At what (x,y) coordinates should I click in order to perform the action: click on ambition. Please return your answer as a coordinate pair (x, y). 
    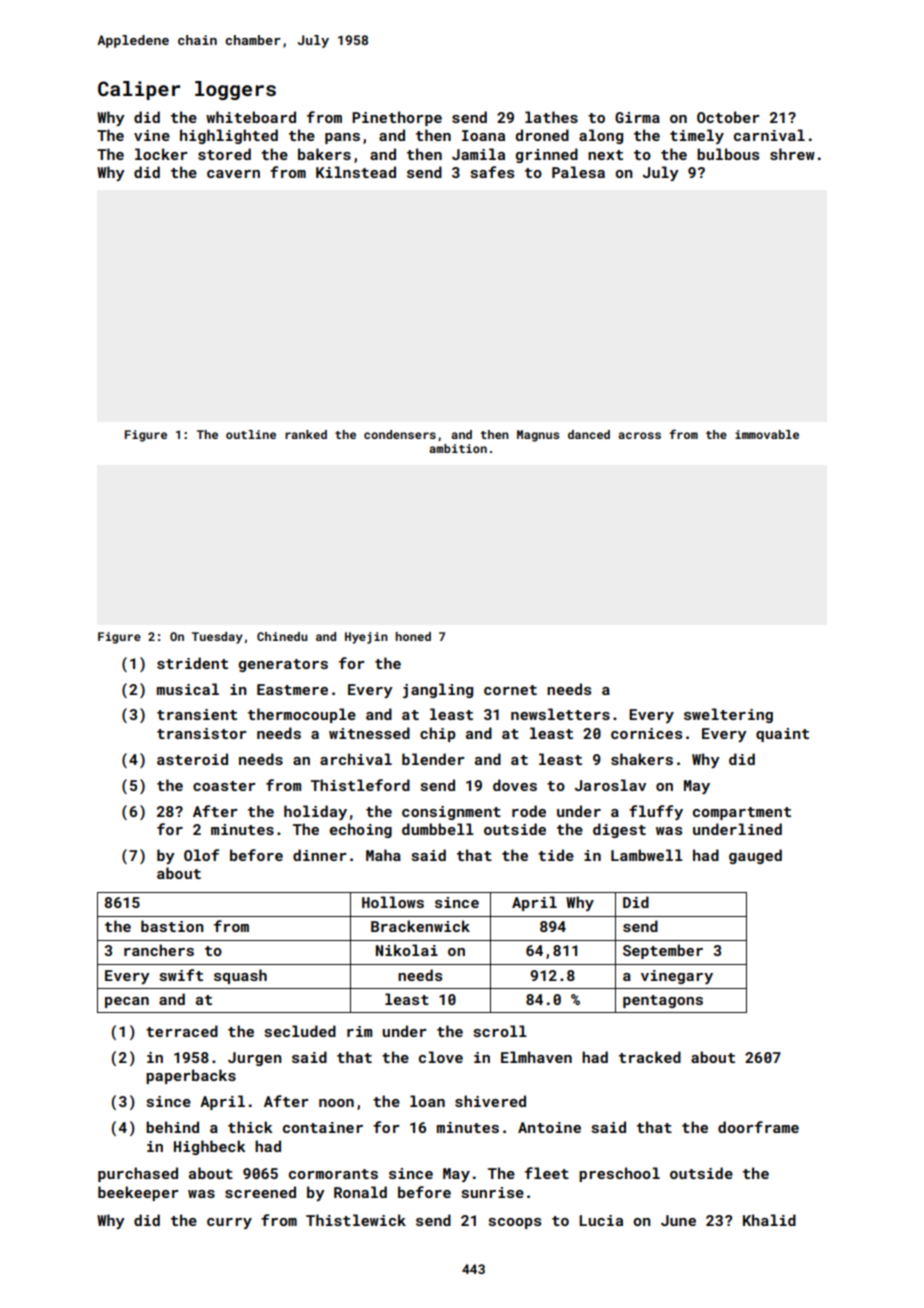
    Looking at the image, I should click on (458, 448).
